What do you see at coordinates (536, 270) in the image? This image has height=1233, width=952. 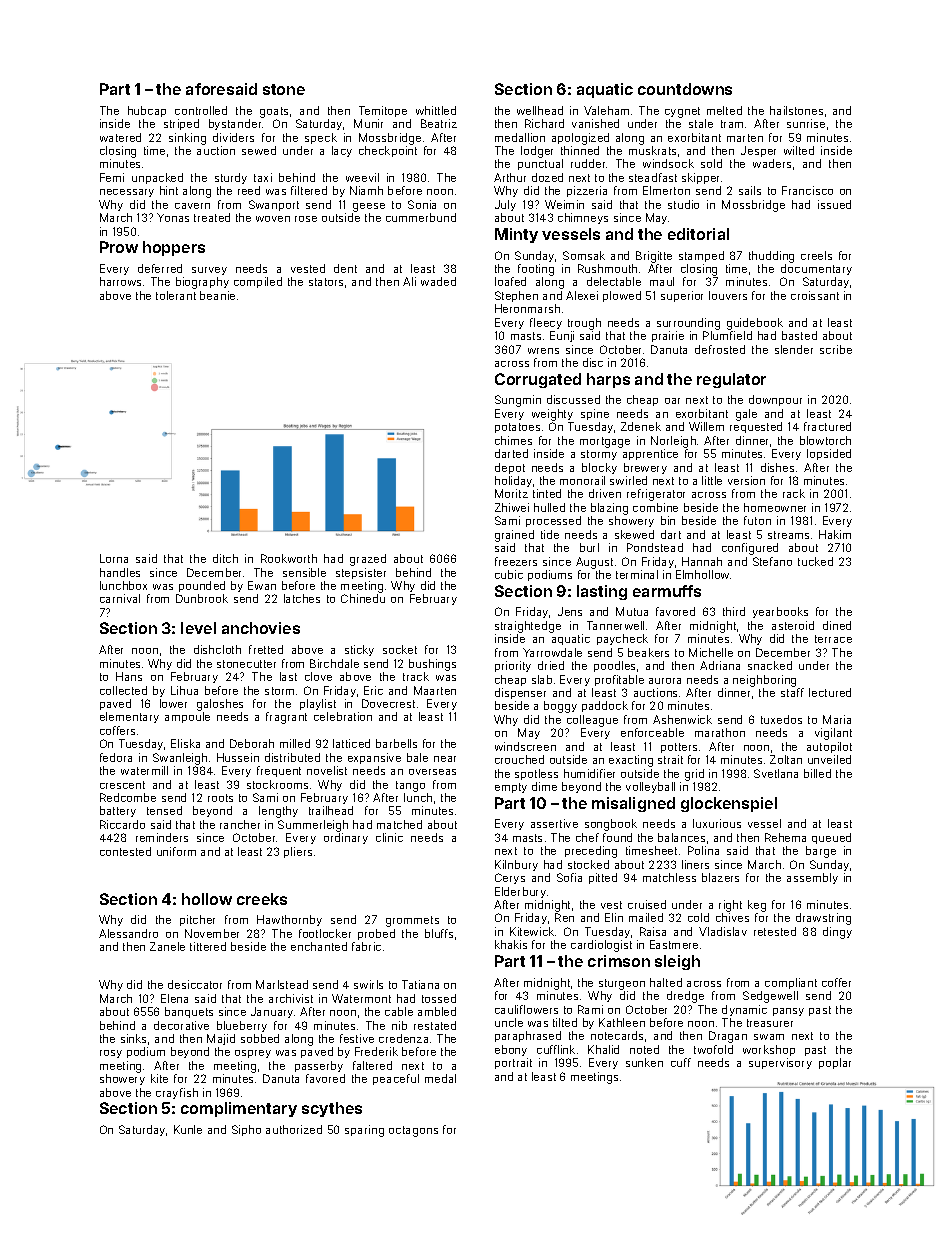 I see `footing` at bounding box center [536, 270].
